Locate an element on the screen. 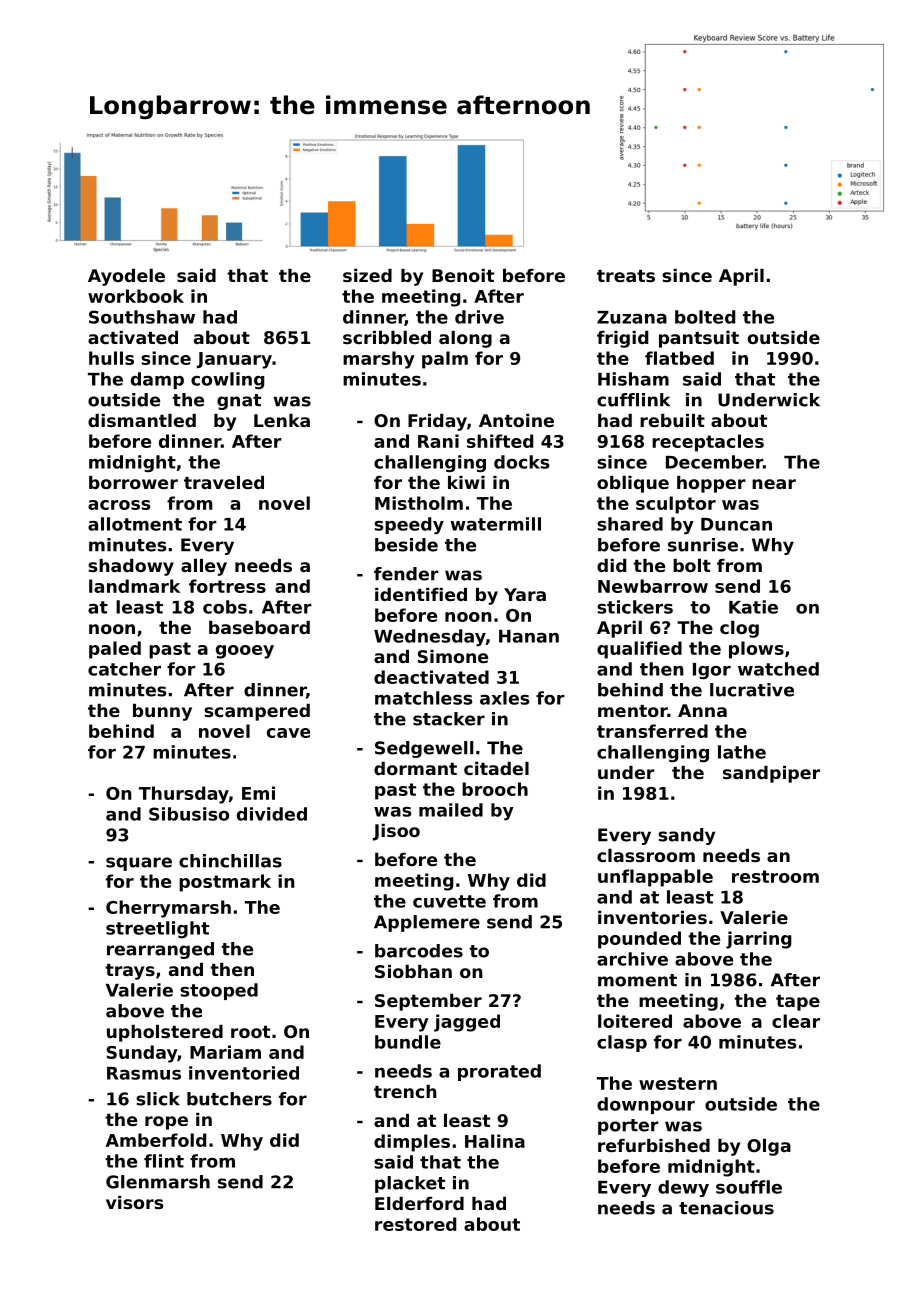  restroom is located at coordinates (775, 876).
